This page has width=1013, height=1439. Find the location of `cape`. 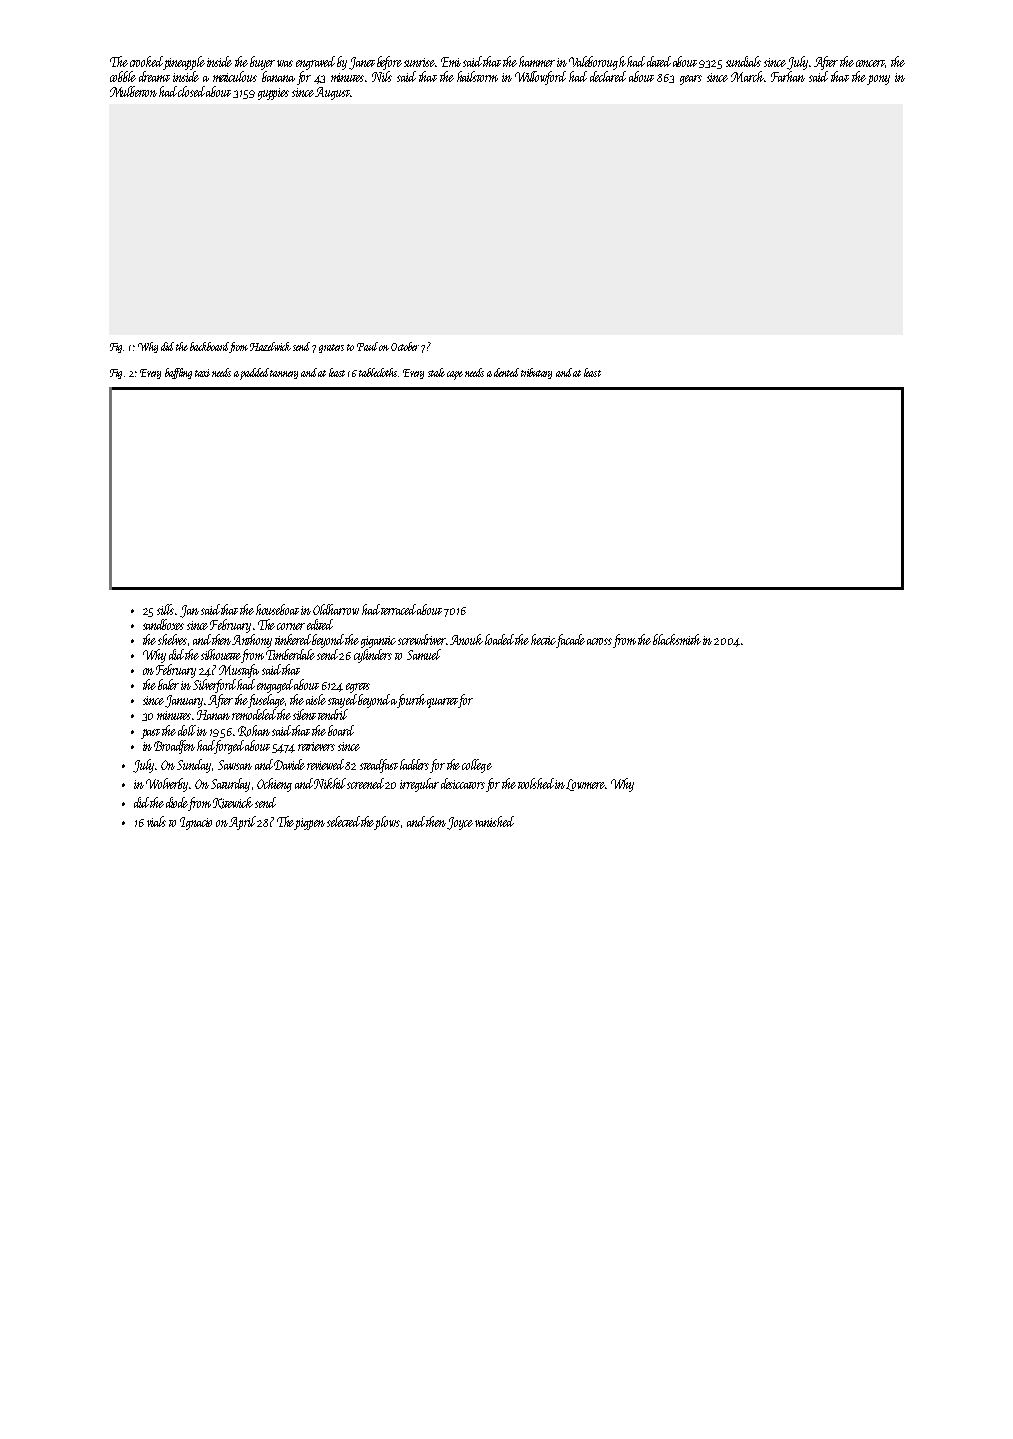

cape is located at coordinates (455, 375).
